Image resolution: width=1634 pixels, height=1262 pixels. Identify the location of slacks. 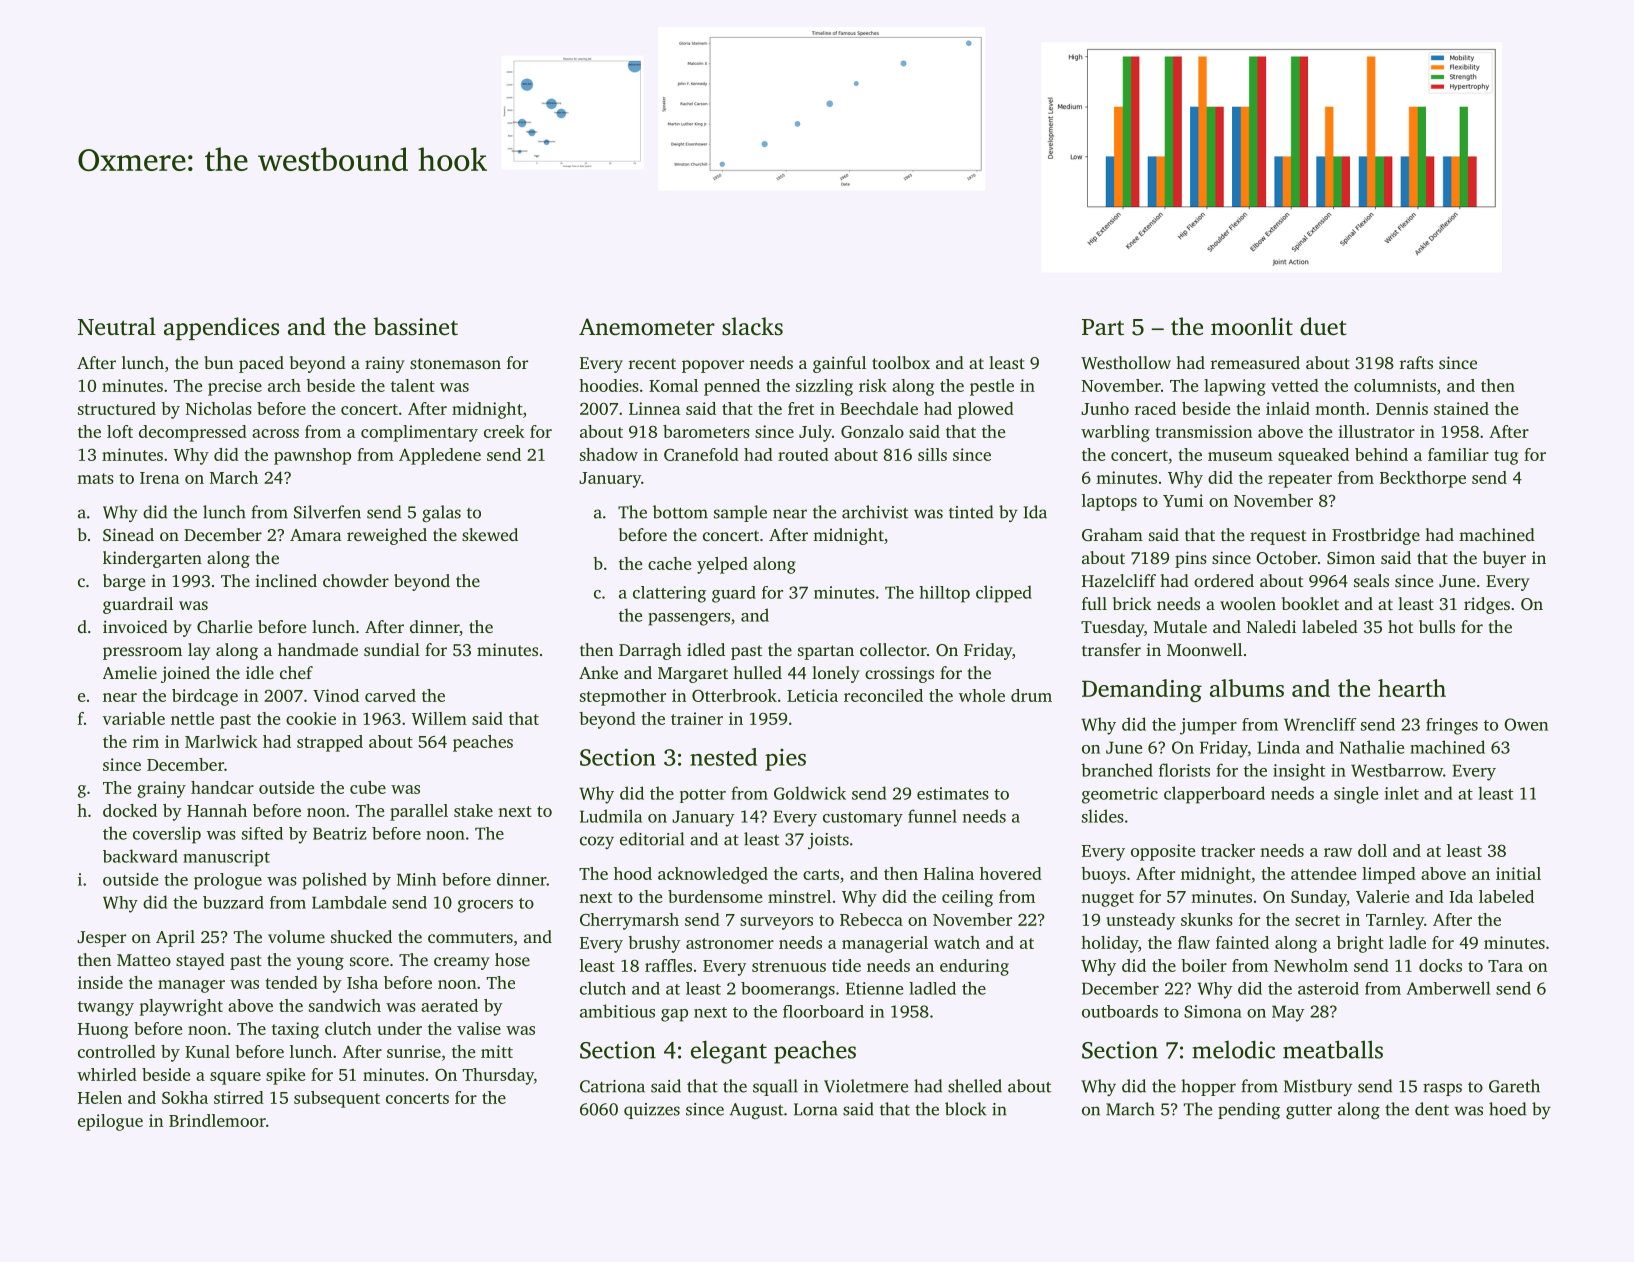
(752, 326).
